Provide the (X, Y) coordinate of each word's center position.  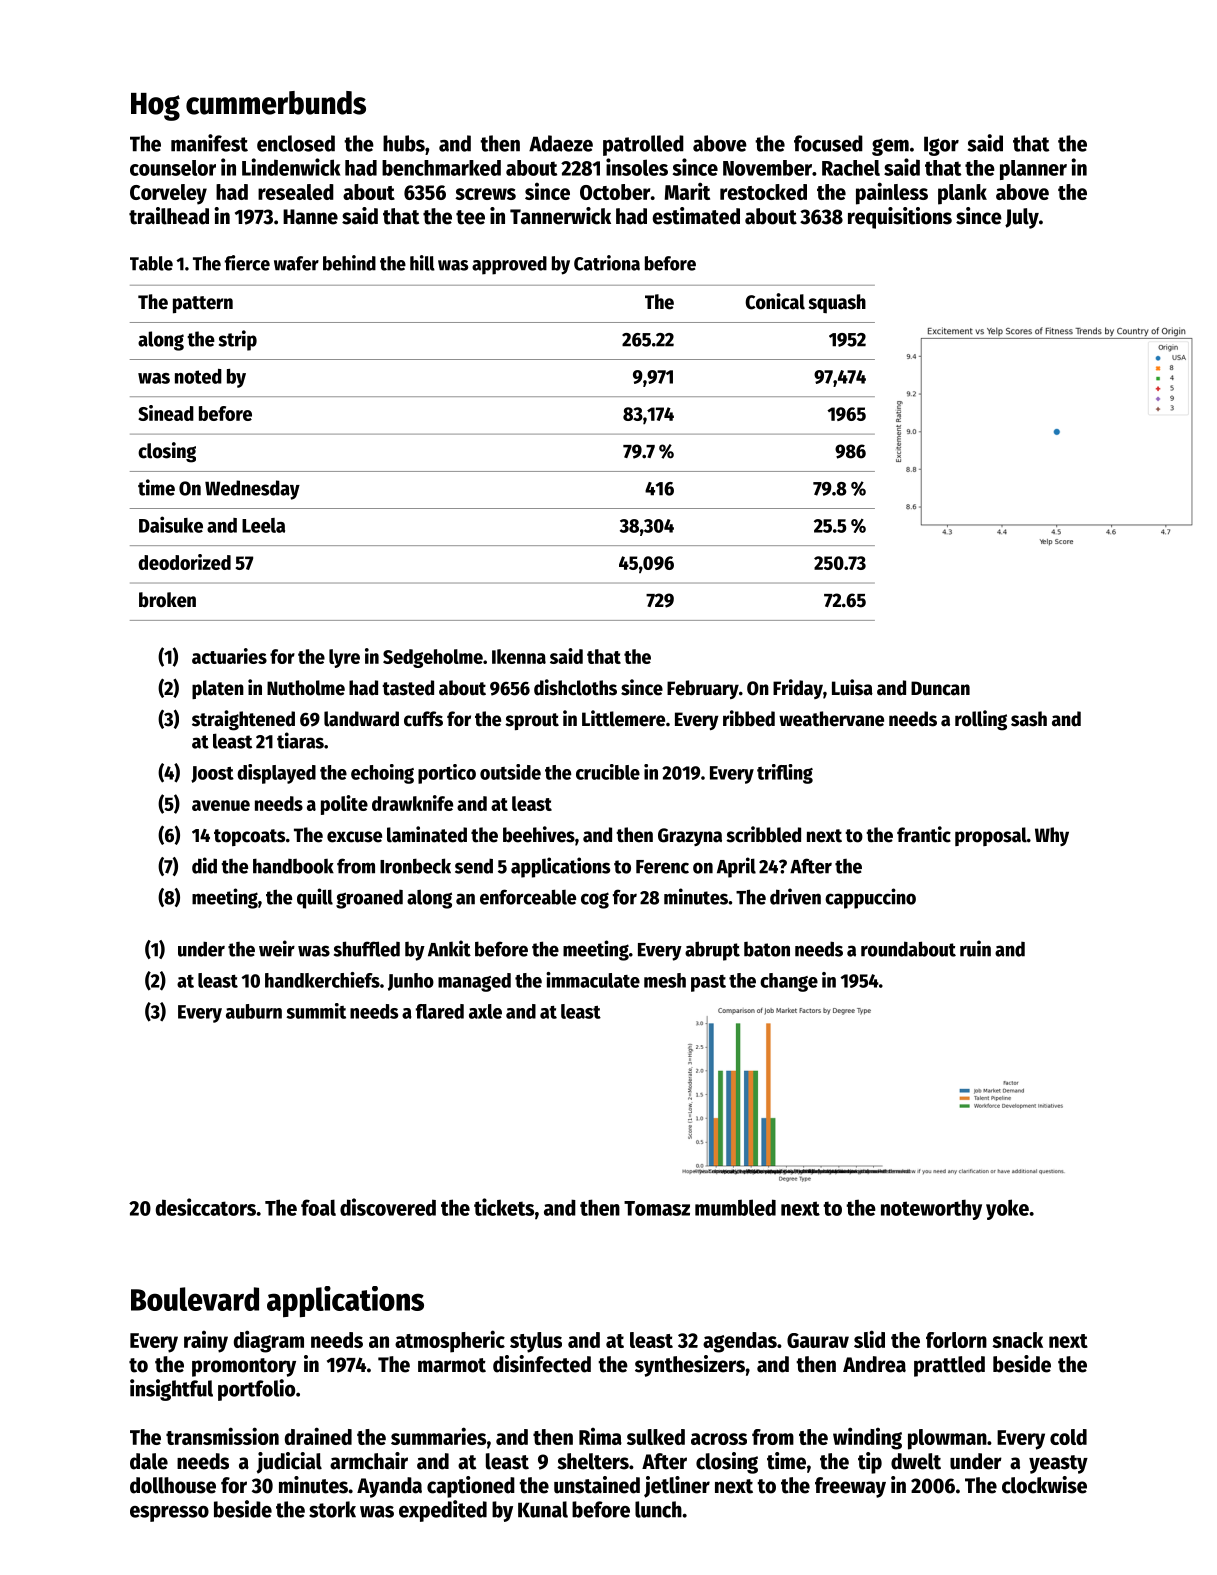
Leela (263, 525)
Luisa (852, 687)
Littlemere (623, 718)
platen (218, 689)
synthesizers (690, 1366)
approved (509, 265)
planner (1033, 170)
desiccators (206, 1207)
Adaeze (561, 143)
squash (837, 303)
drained (318, 1436)
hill (422, 263)
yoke (1007, 1209)
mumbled (735, 1207)
